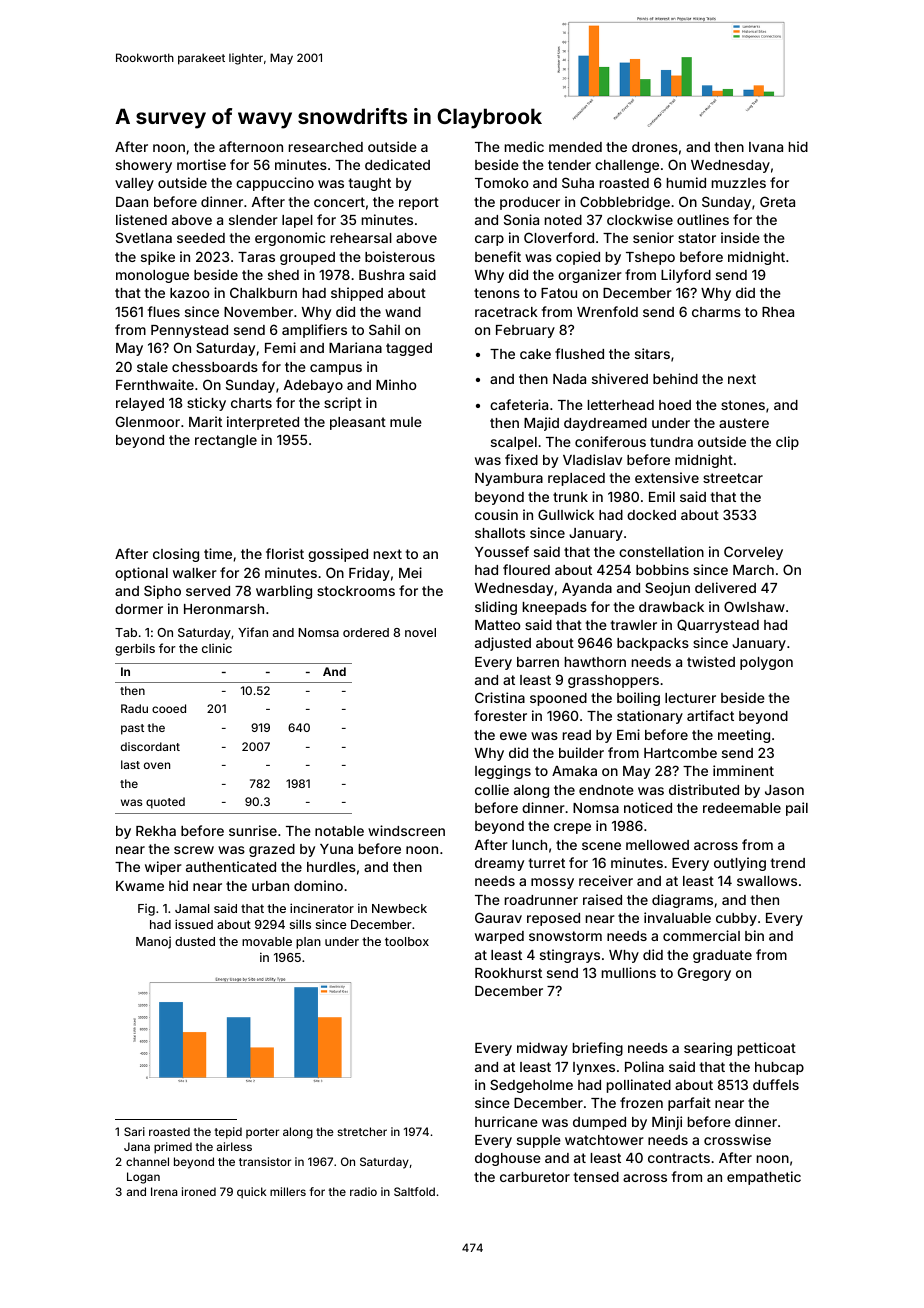 This image has width=924, height=1308. Describe the element at coordinates (500, 697) in the image. I see `Cristina` at that location.
